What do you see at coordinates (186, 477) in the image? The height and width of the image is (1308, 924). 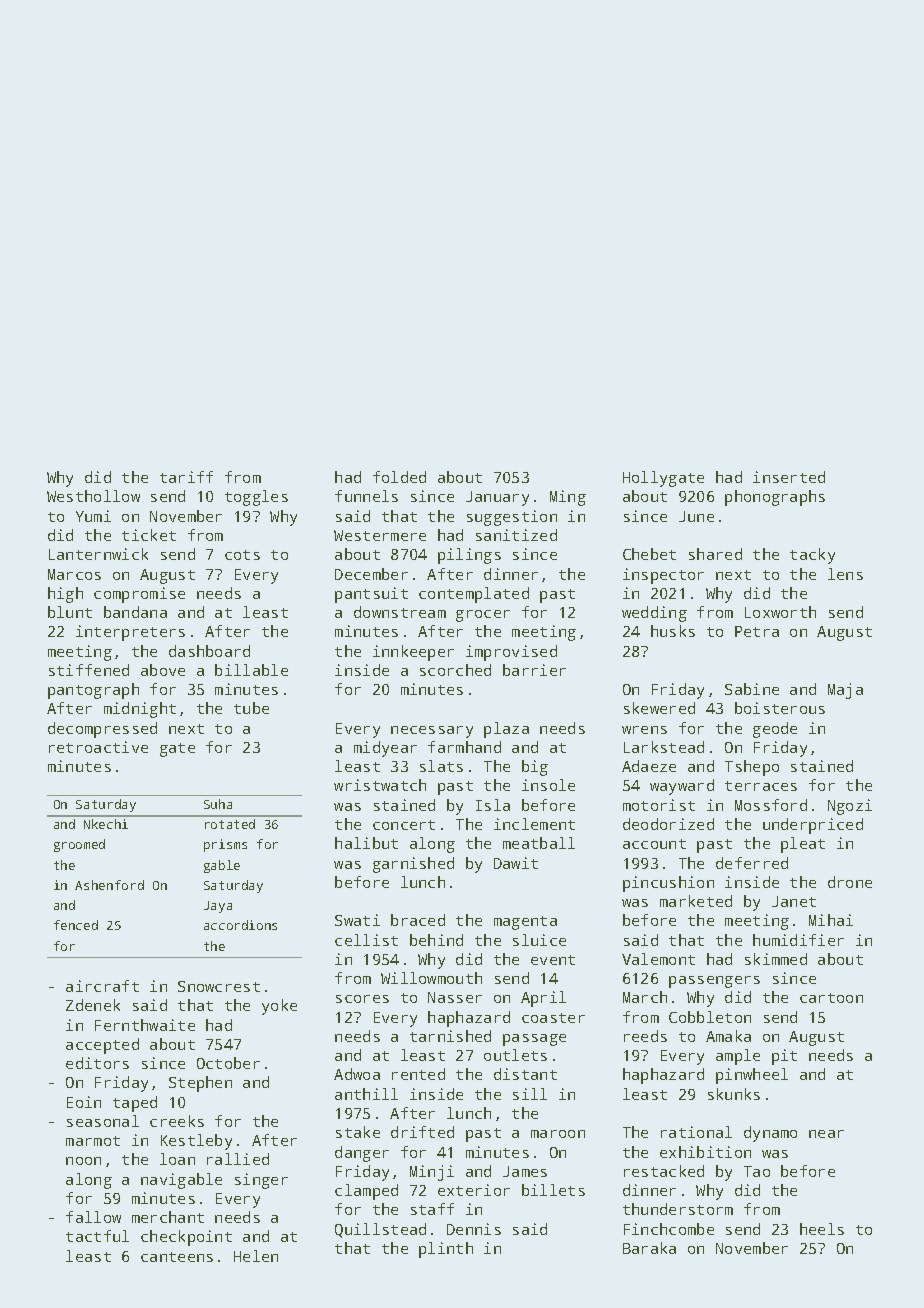 I see `tariff` at bounding box center [186, 477].
